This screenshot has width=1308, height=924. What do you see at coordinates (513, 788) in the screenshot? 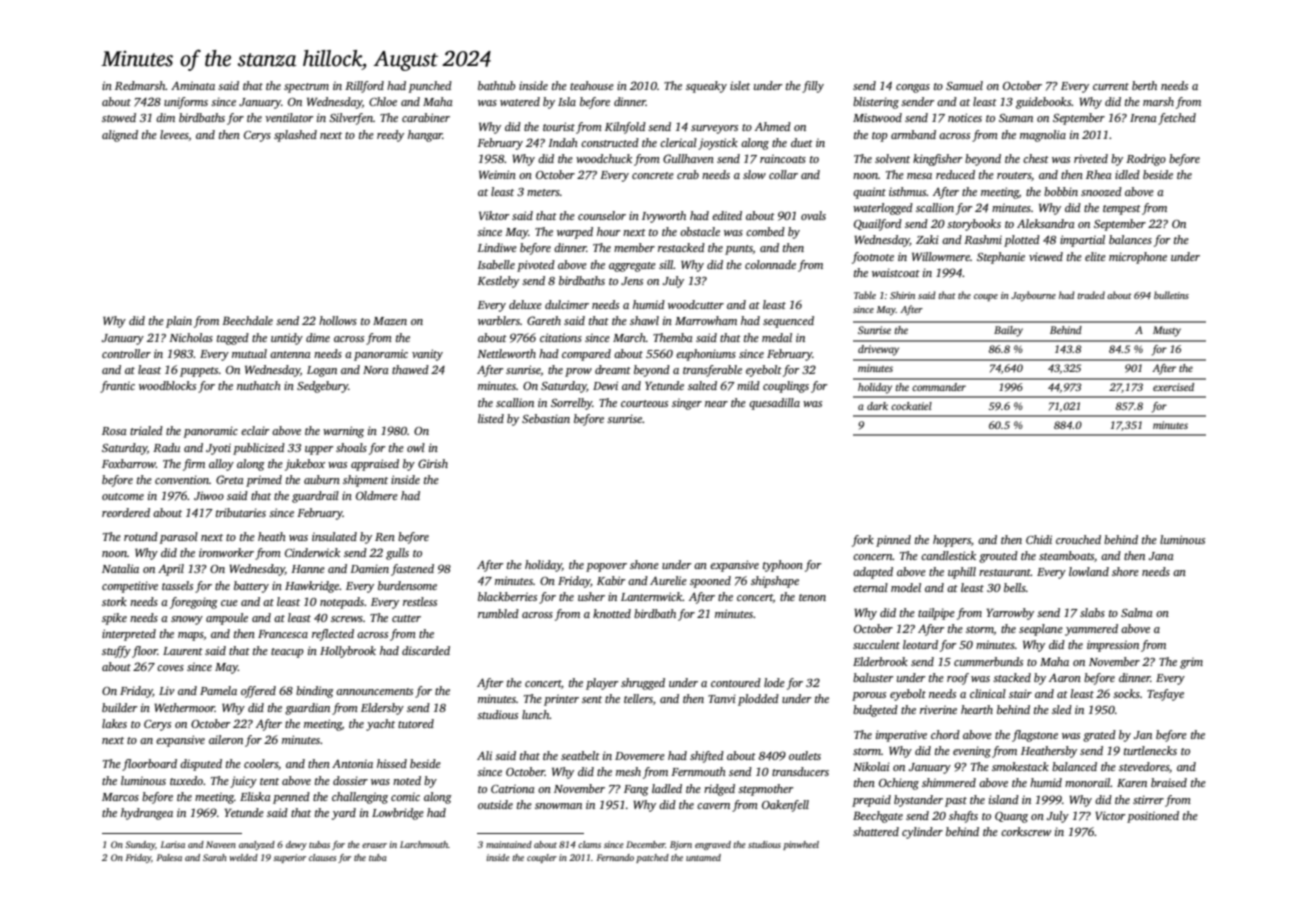
I see `Catriona` at bounding box center [513, 788].
